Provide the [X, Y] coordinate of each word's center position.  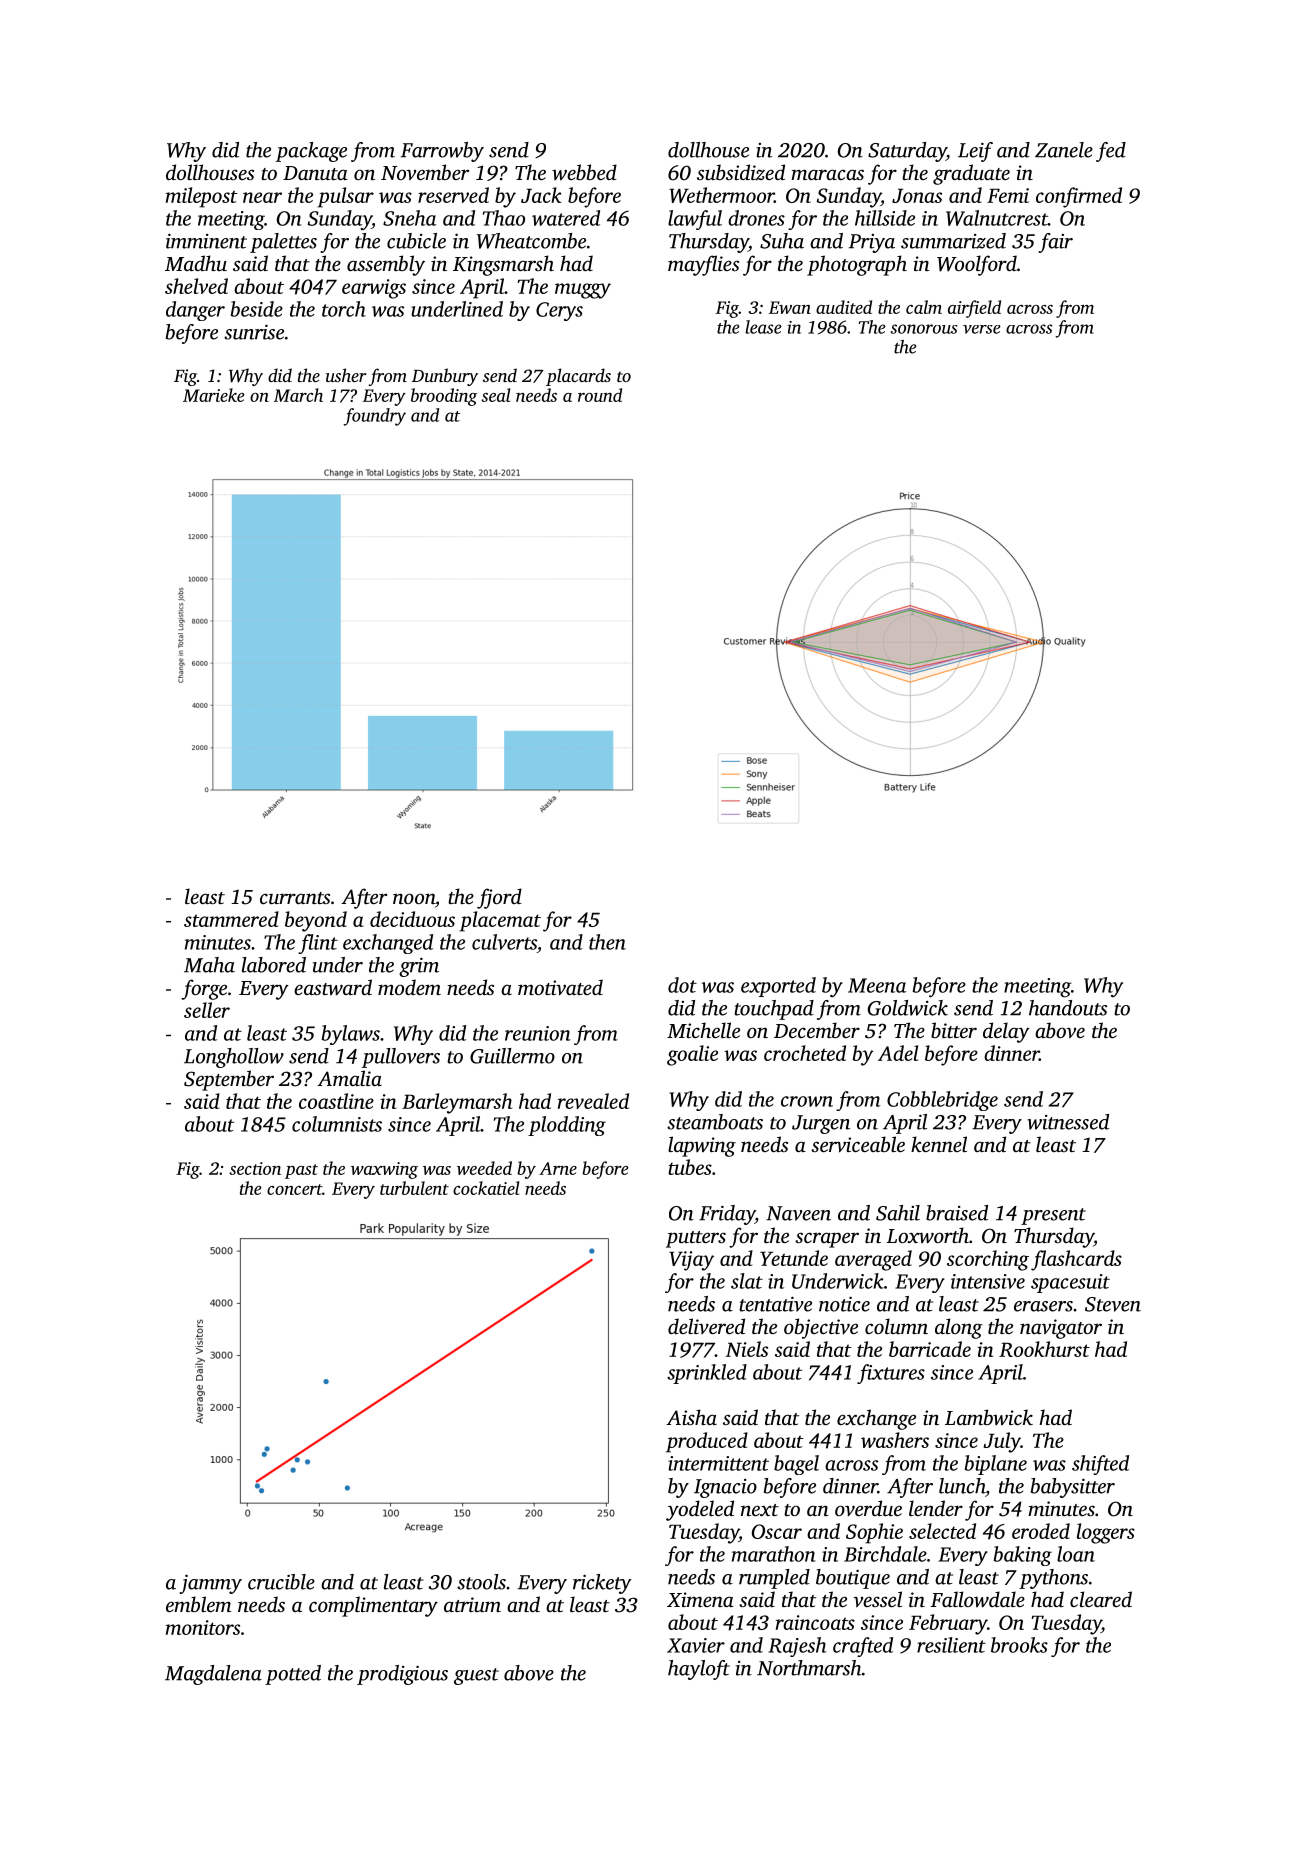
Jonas [917, 195]
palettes [283, 243]
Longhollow [234, 1058]
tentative [775, 1304]
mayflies [703, 265]
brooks [1019, 1645]
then [607, 942]
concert [294, 1189]
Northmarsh [809, 1668]
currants [295, 898]
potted [293, 1675]
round [600, 395]
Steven [1113, 1304]
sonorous [924, 329]
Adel [898, 1053]
